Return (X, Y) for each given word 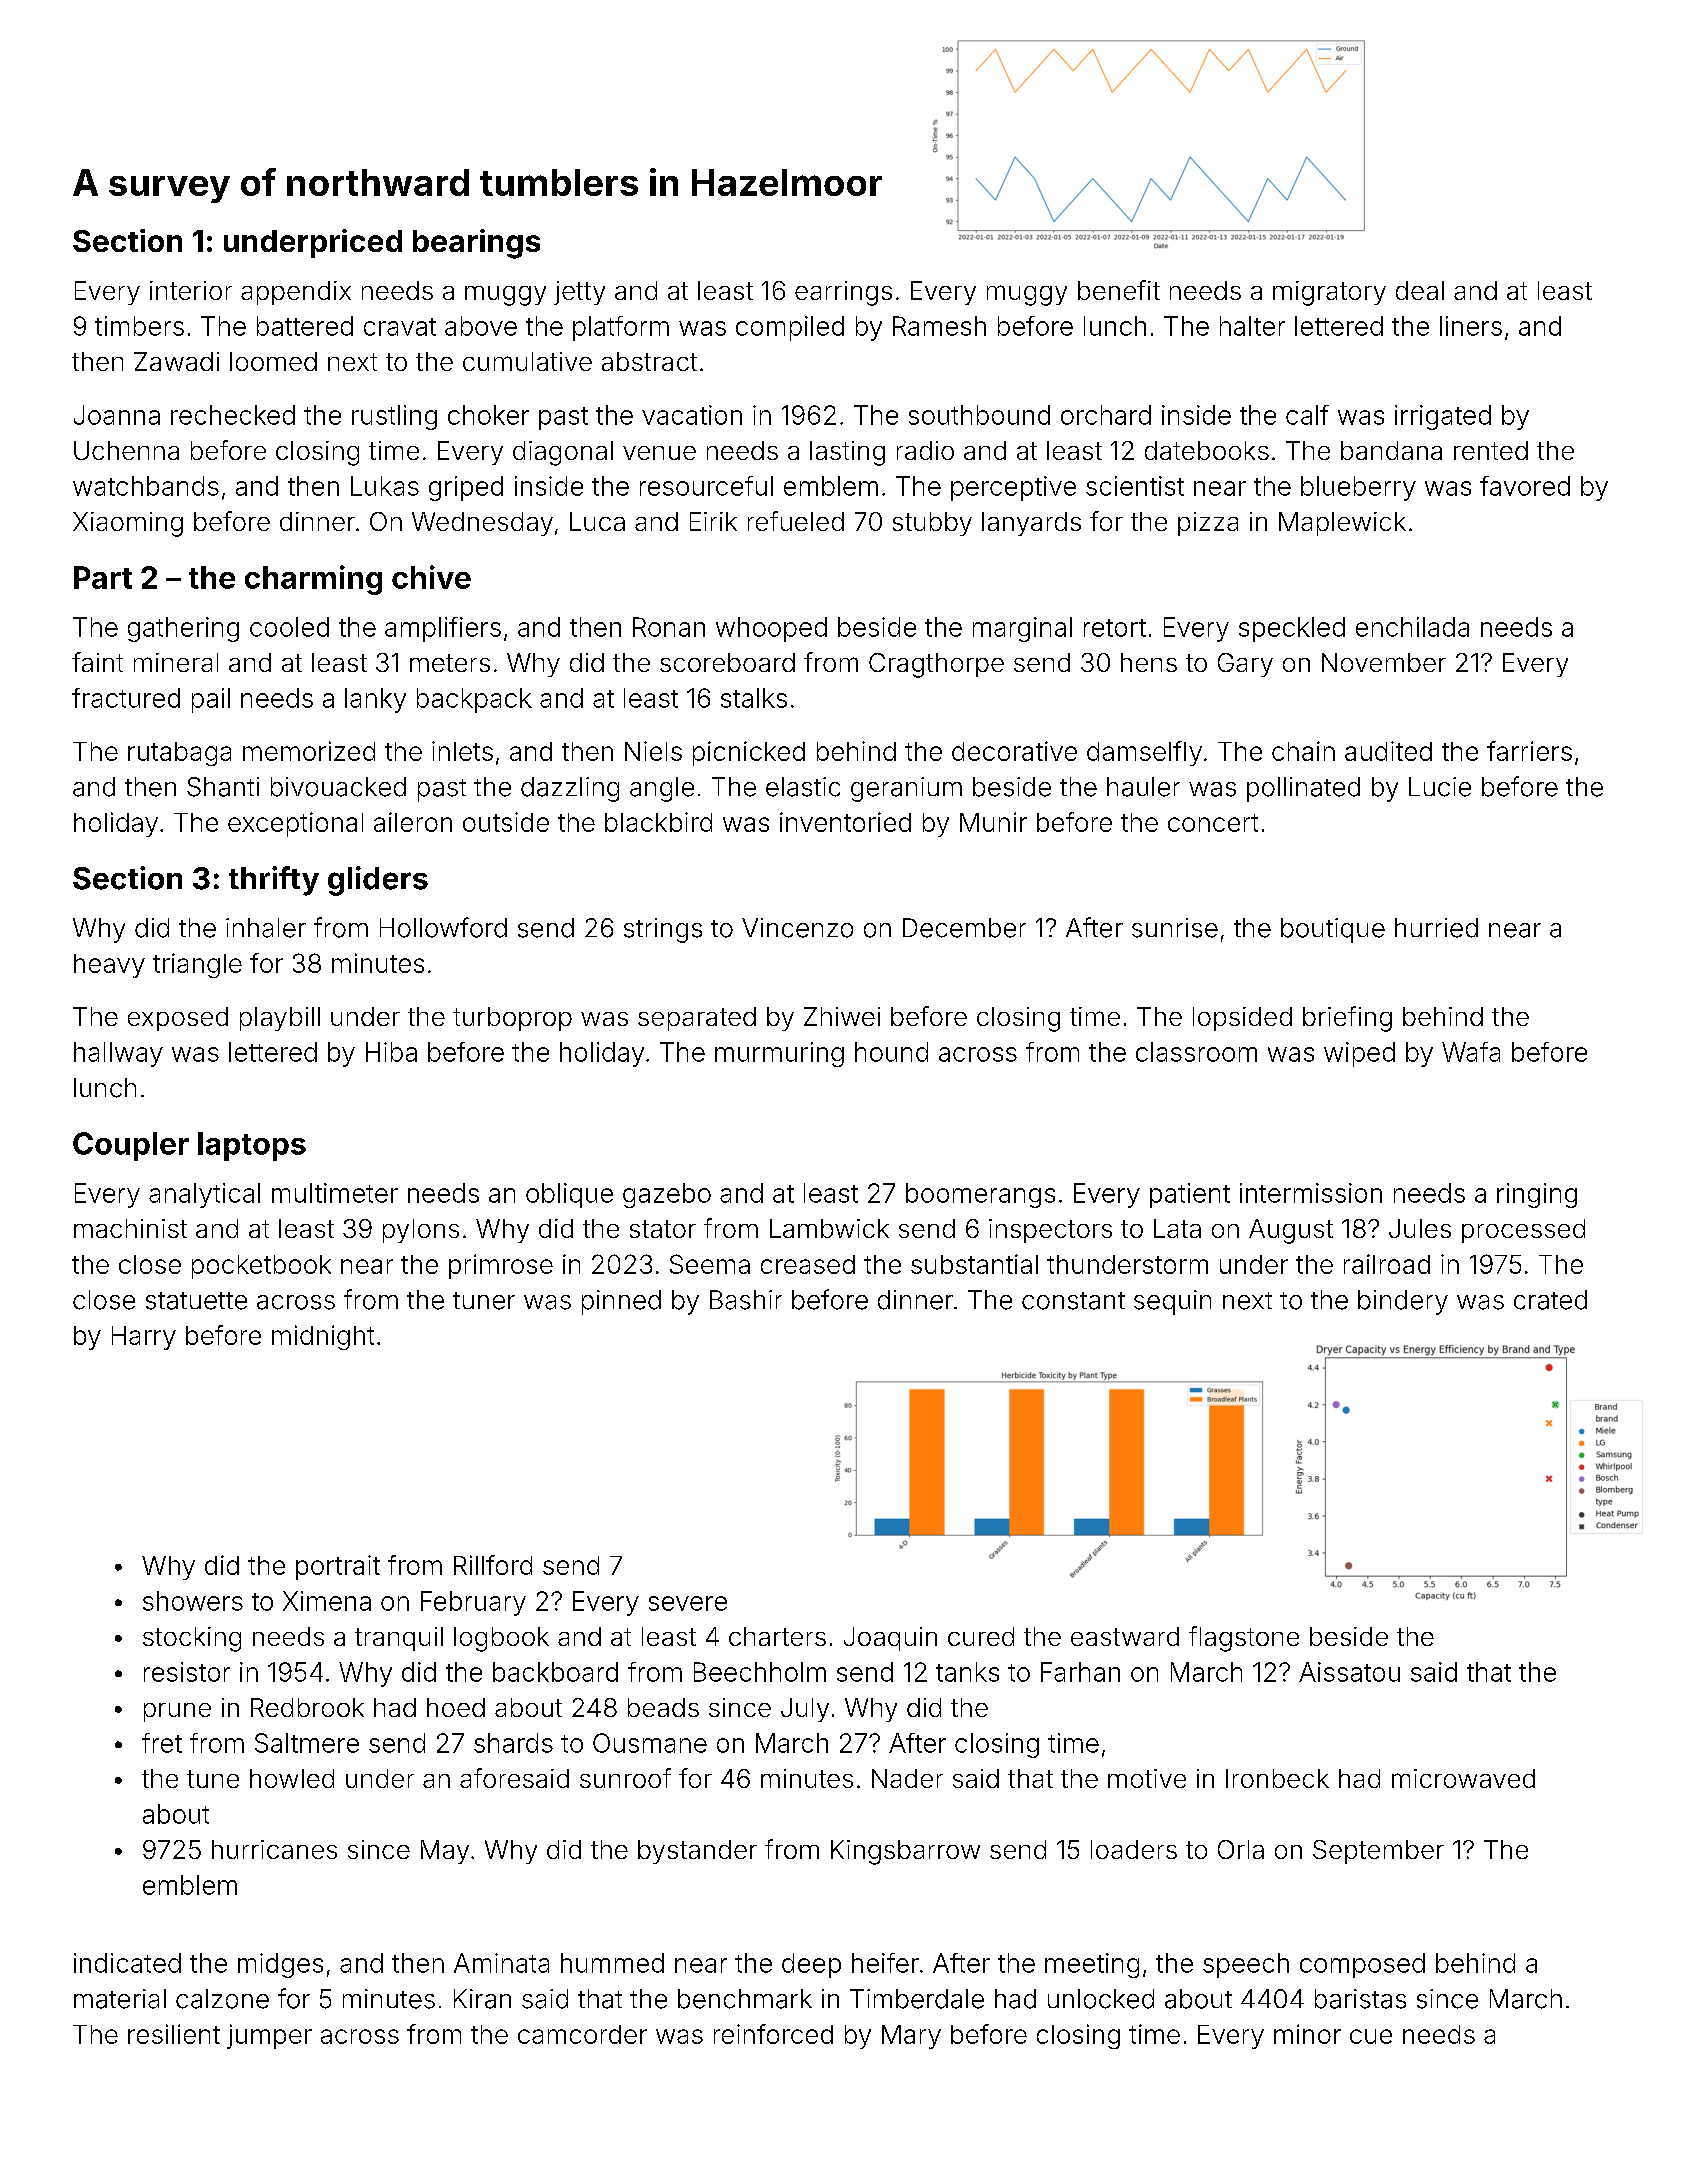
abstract (649, 361)
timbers (139, 326)
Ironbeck (1277, 1778)
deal (1420, 290)
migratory (1329, 293)
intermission (1311, 1193)
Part (103, 577)
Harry (144, 1338)
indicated (127, 1963)
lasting (847, 453)
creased (808, 1264)
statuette (196, 1301)
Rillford (493, 1565)
